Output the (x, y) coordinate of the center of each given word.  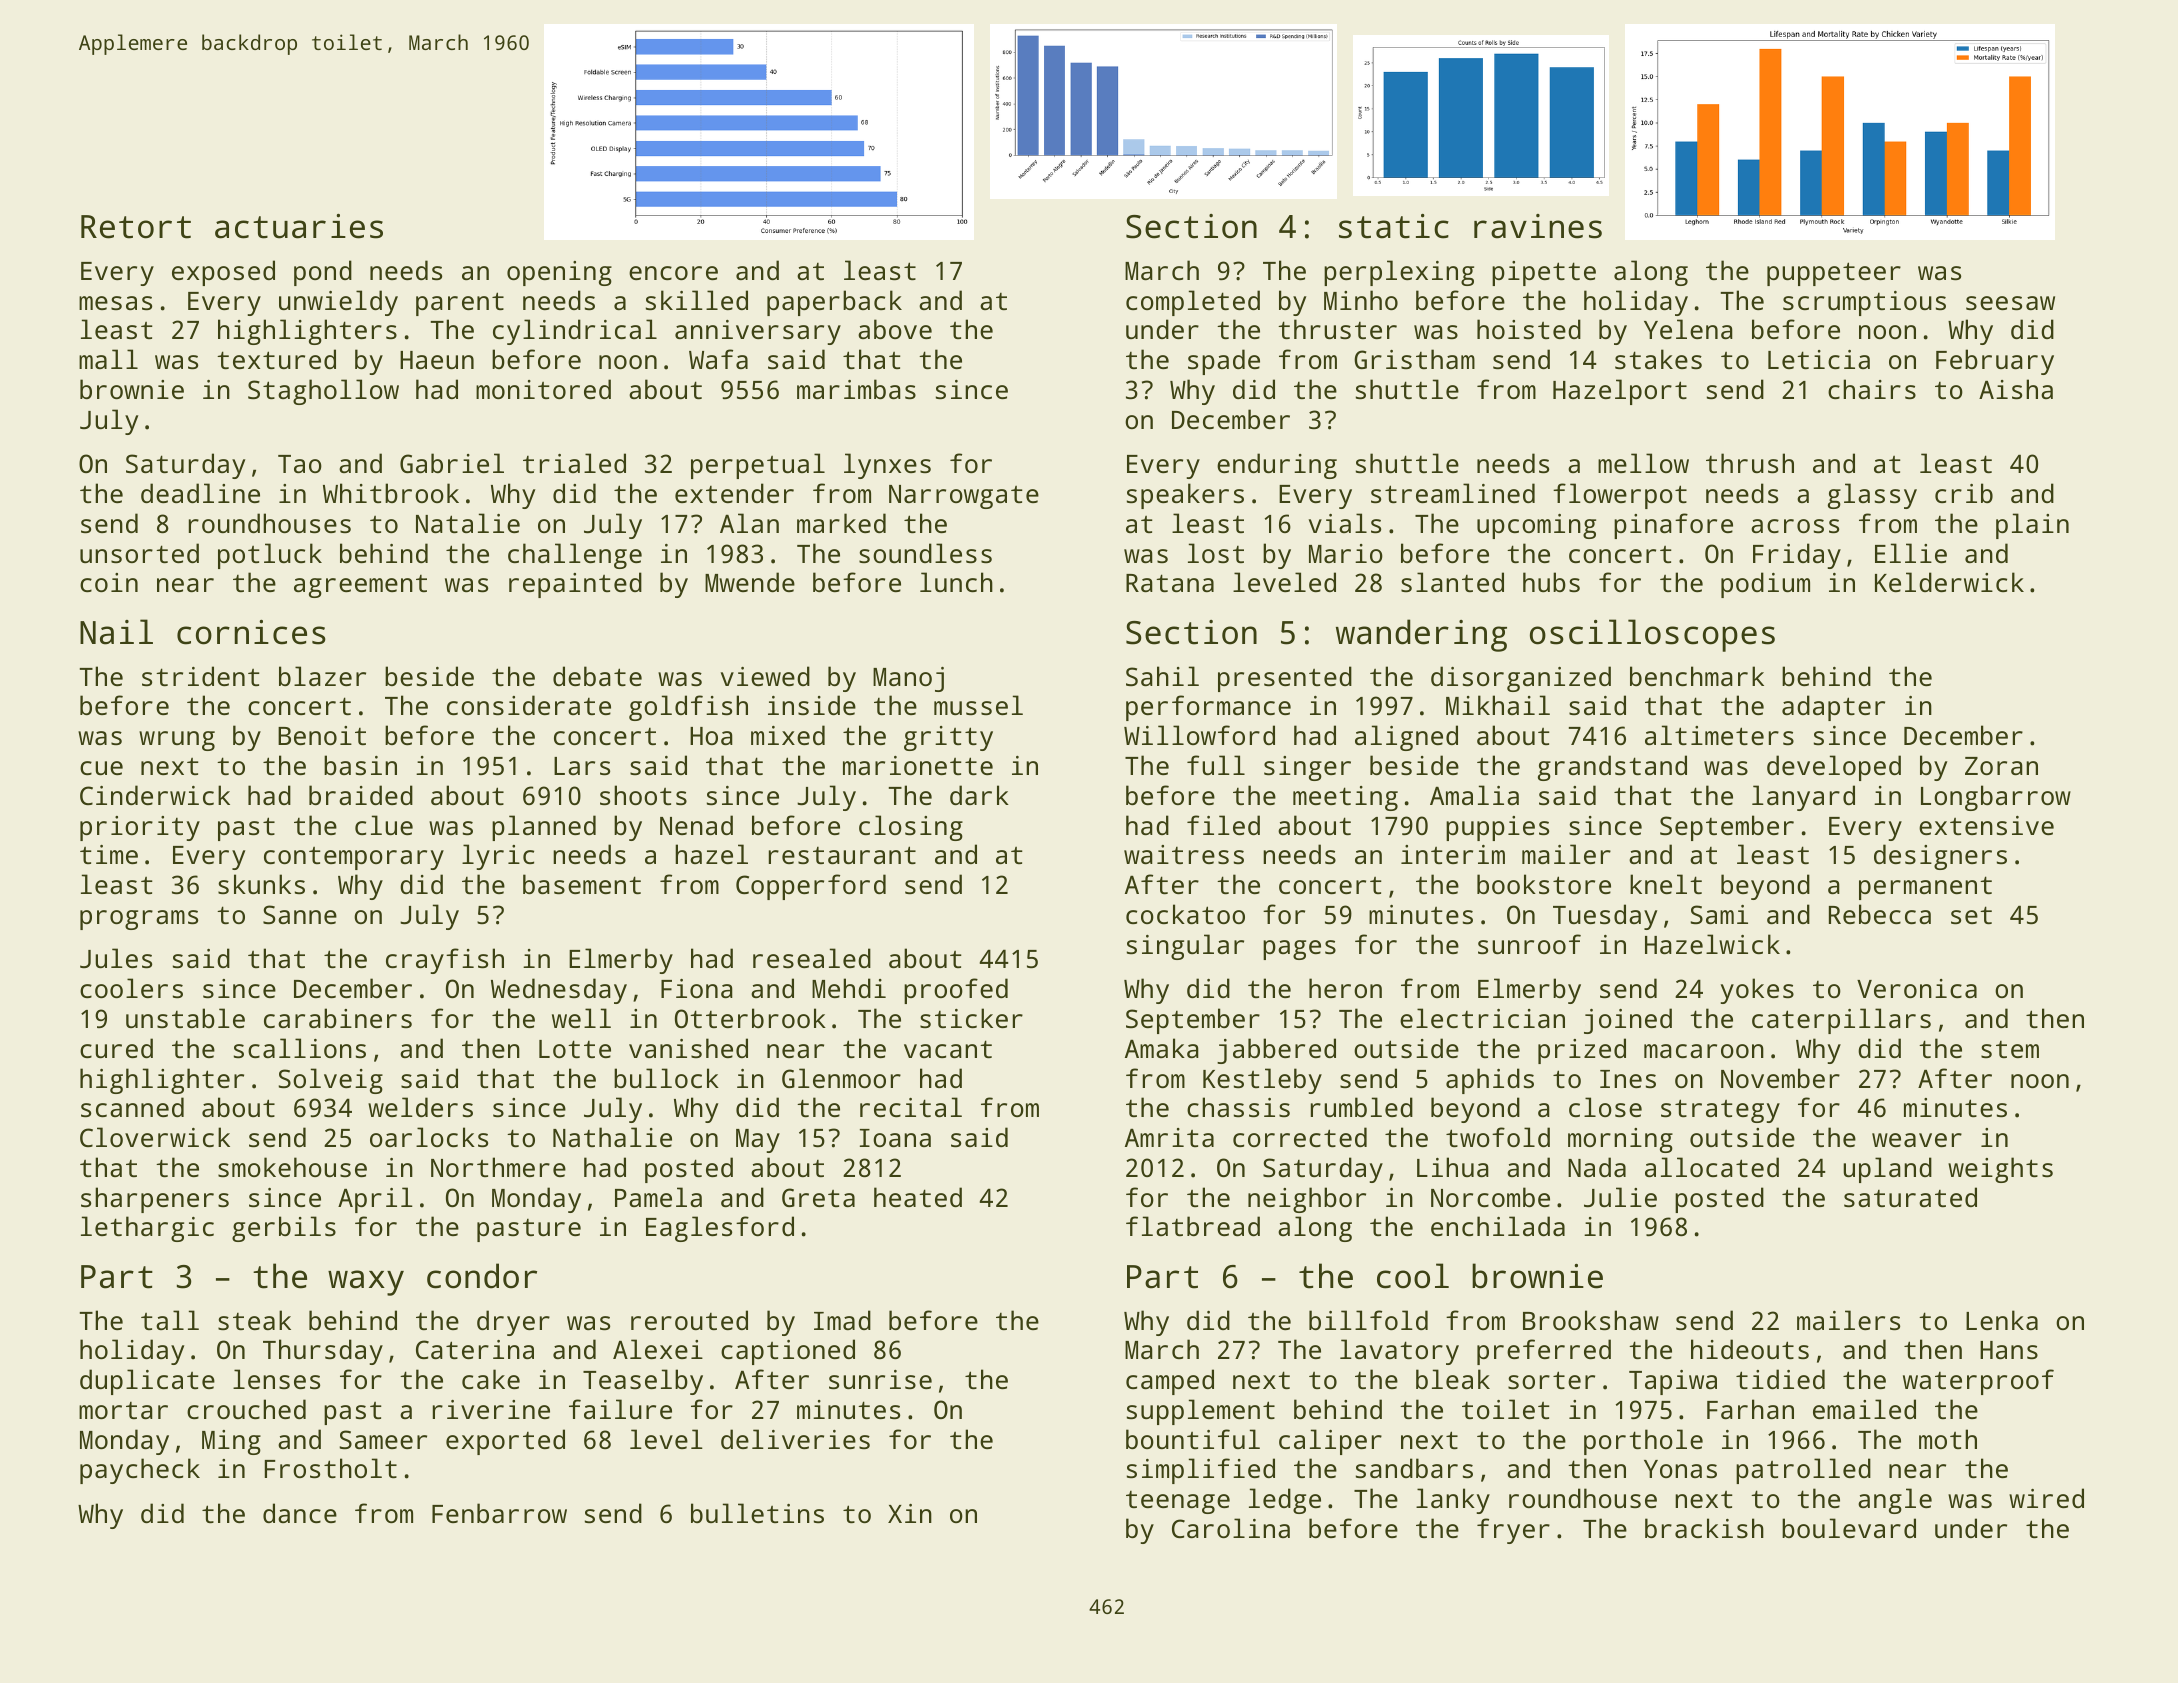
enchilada (1498, 1226)
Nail (116, 632)
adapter (1833, 708)
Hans (2009, 1350)
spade (1224, 362)
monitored (543, 389)
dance (300, 1513)
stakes (1658, 359)
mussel (978, 705)
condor (482, 1276)
